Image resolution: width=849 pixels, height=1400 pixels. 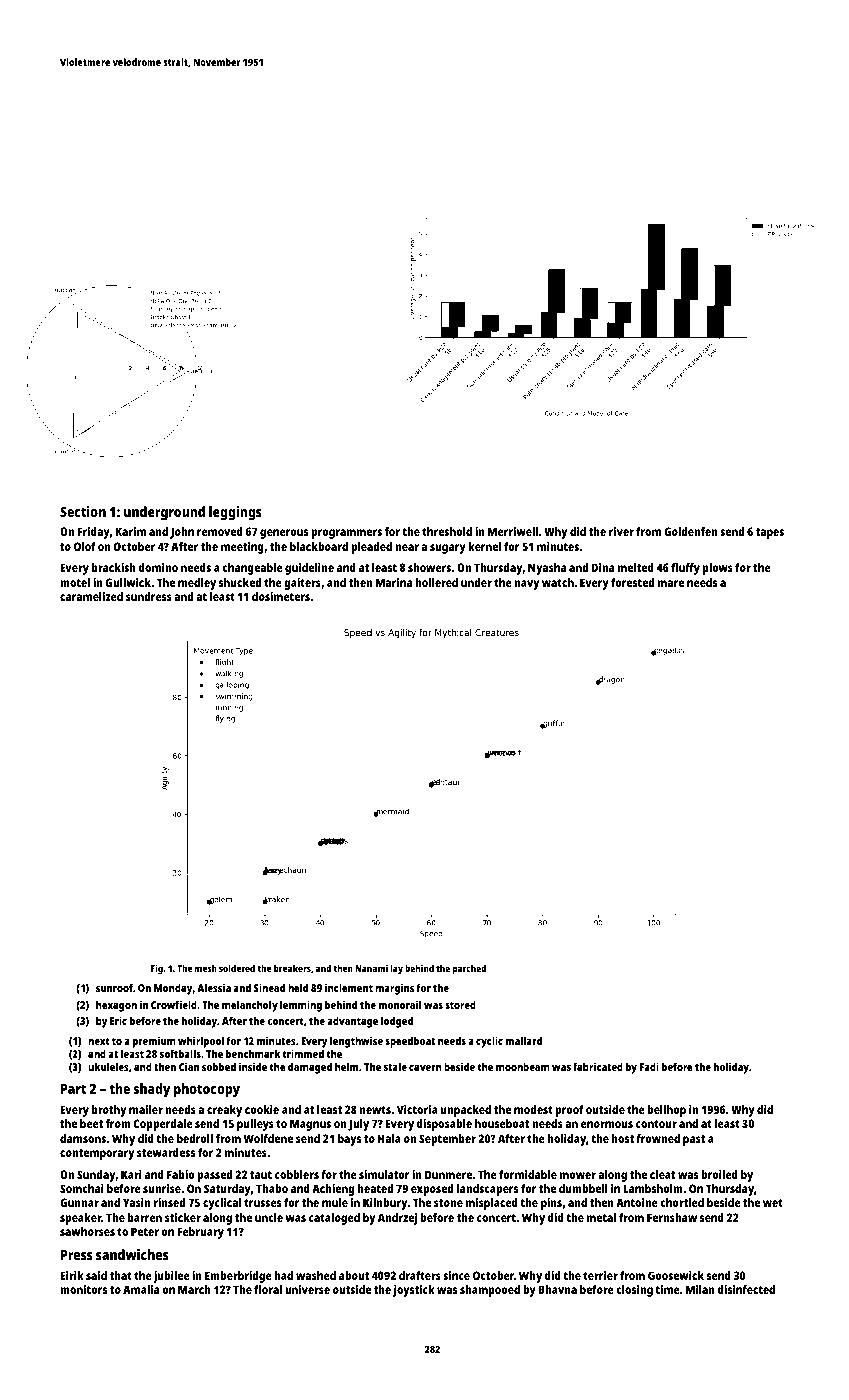 What do you see at coordinates (307, 1289) in the screenshot?
I see `universe` at bounding box center [307, 1289].
